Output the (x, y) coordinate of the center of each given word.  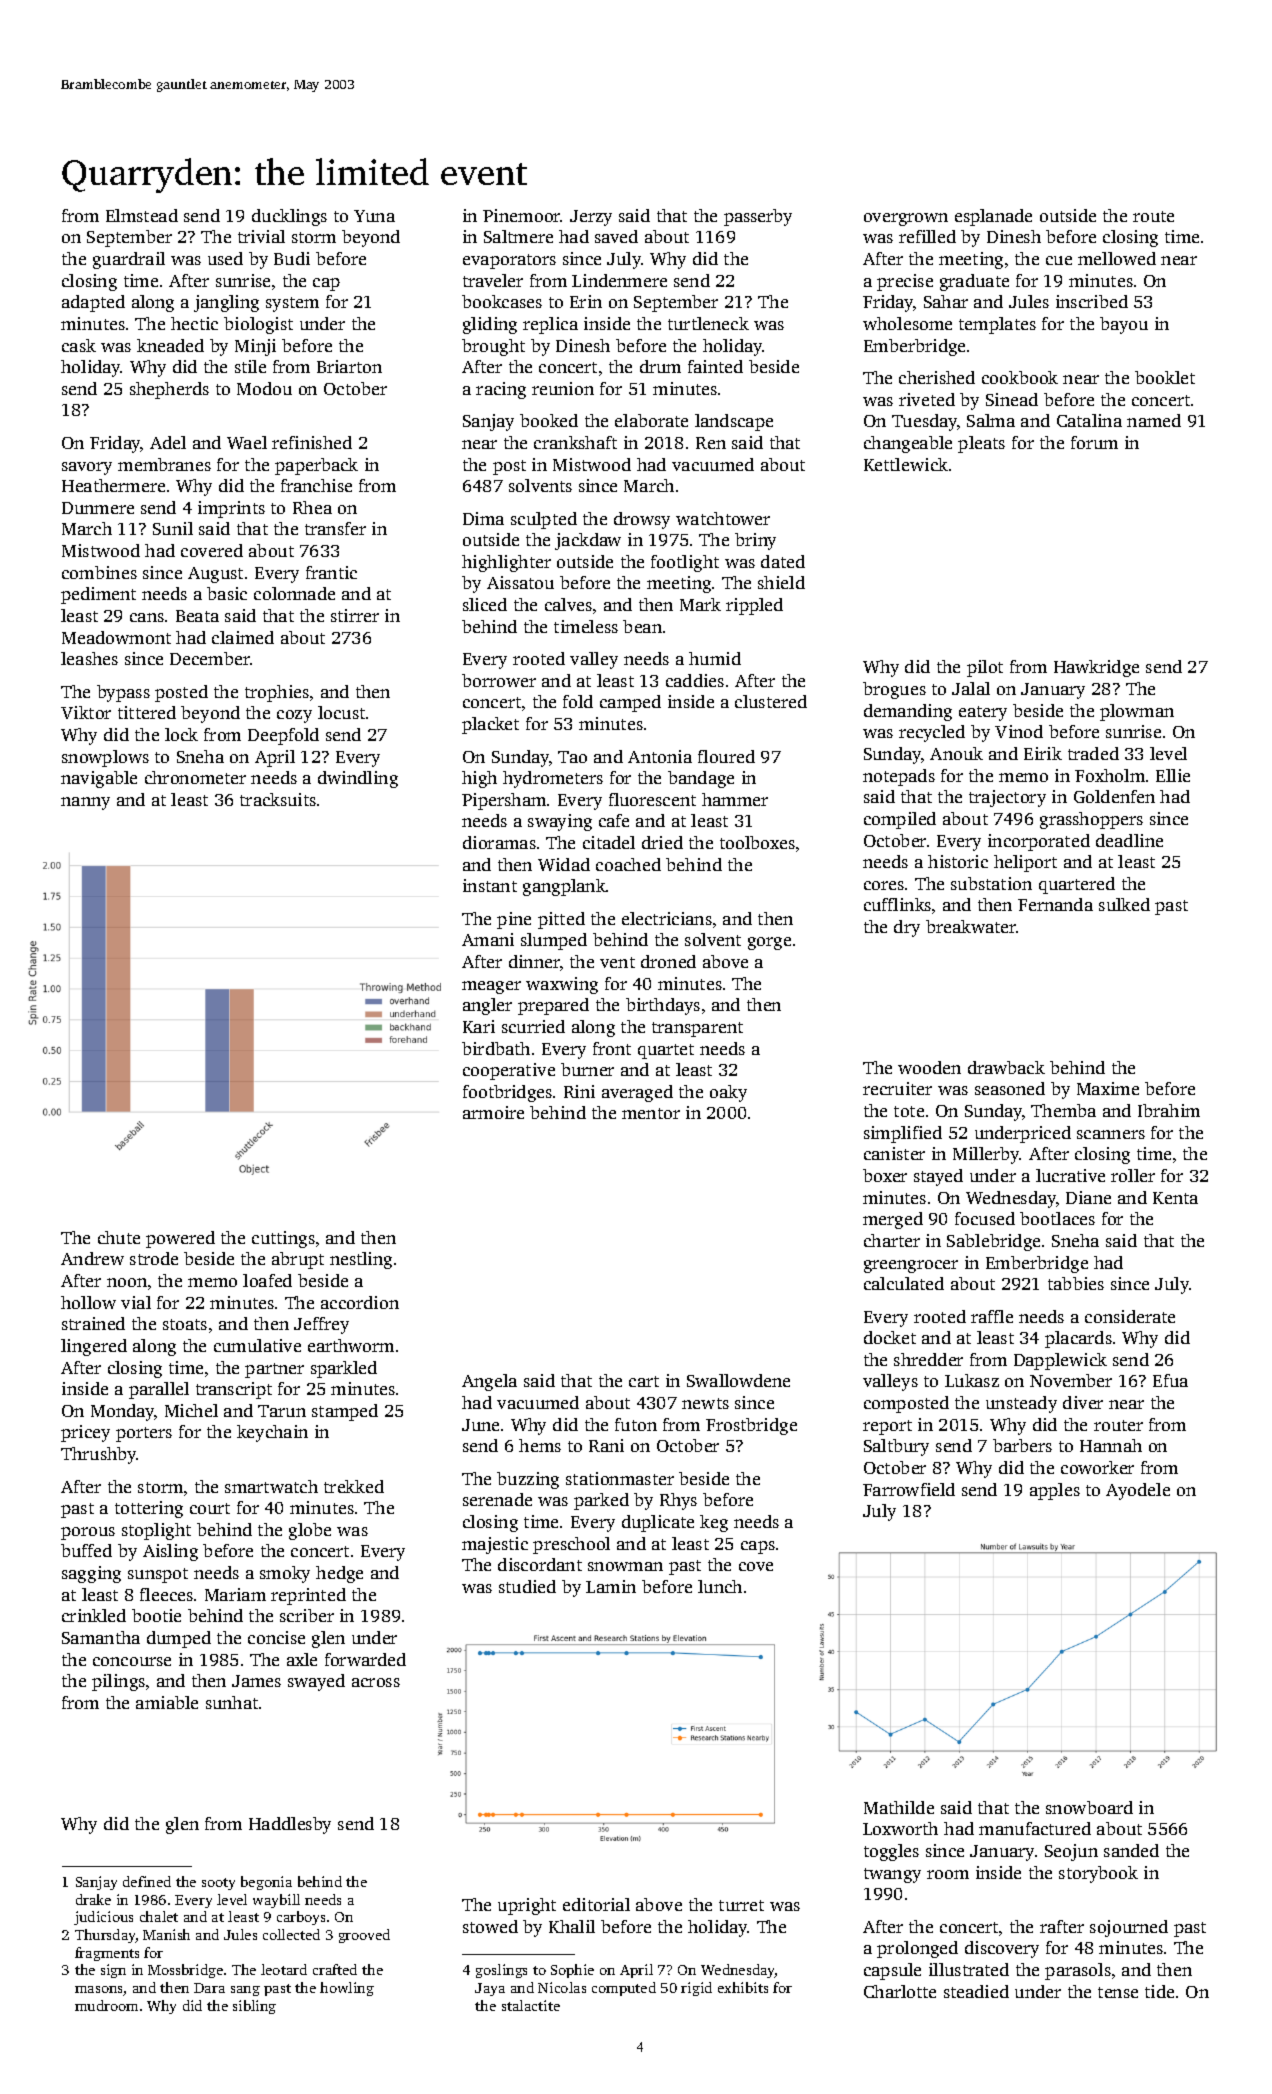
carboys (301, 1918)
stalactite (531, 2005)
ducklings (289, 217)
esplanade (993, 217)
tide (1159, 1991)
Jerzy (591, 218)
